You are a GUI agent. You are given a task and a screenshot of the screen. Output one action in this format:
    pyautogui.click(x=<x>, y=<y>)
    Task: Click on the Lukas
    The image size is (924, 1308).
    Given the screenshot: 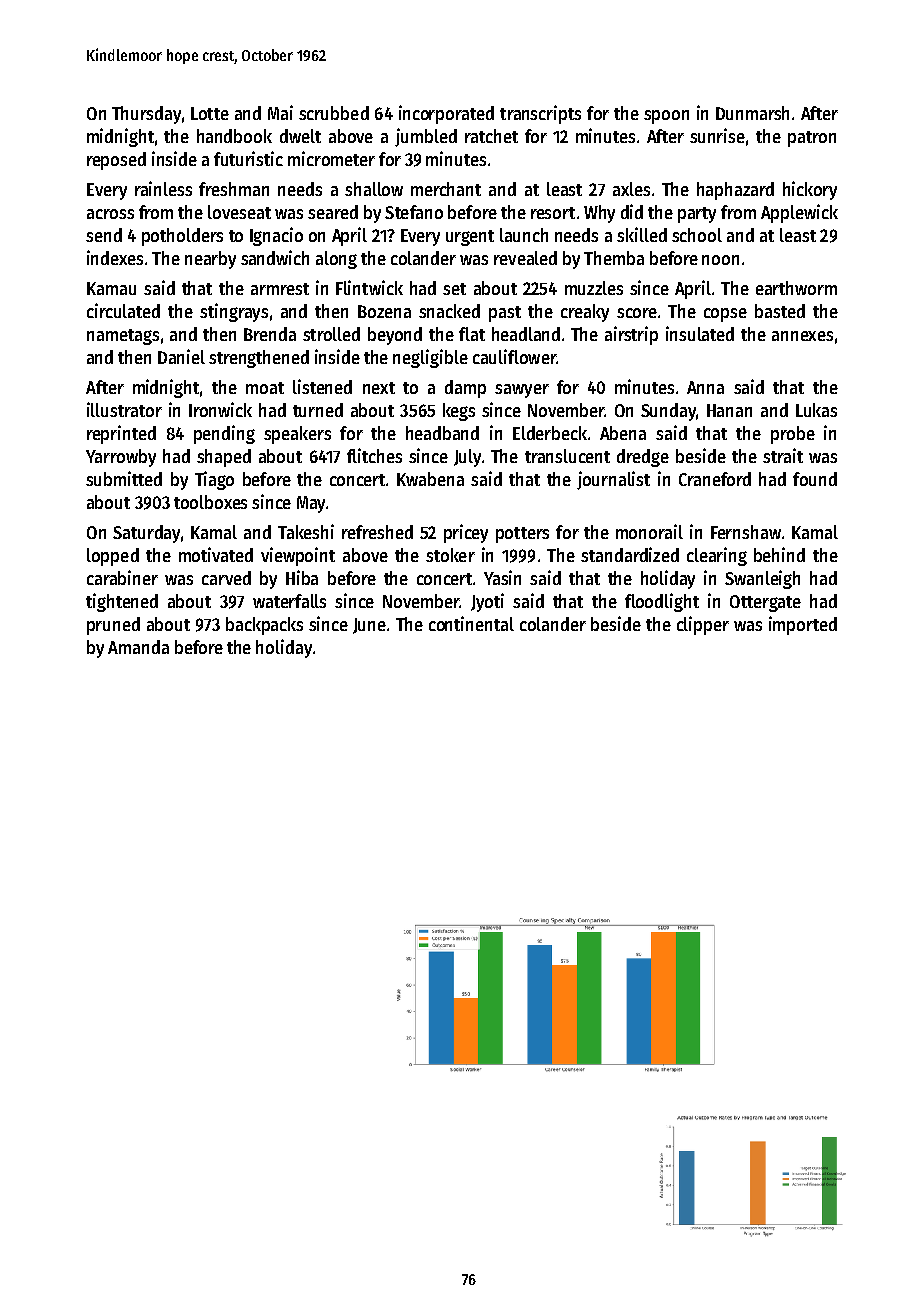 What is the action you would take?
    pyautogui.click(x=816, y=410)
